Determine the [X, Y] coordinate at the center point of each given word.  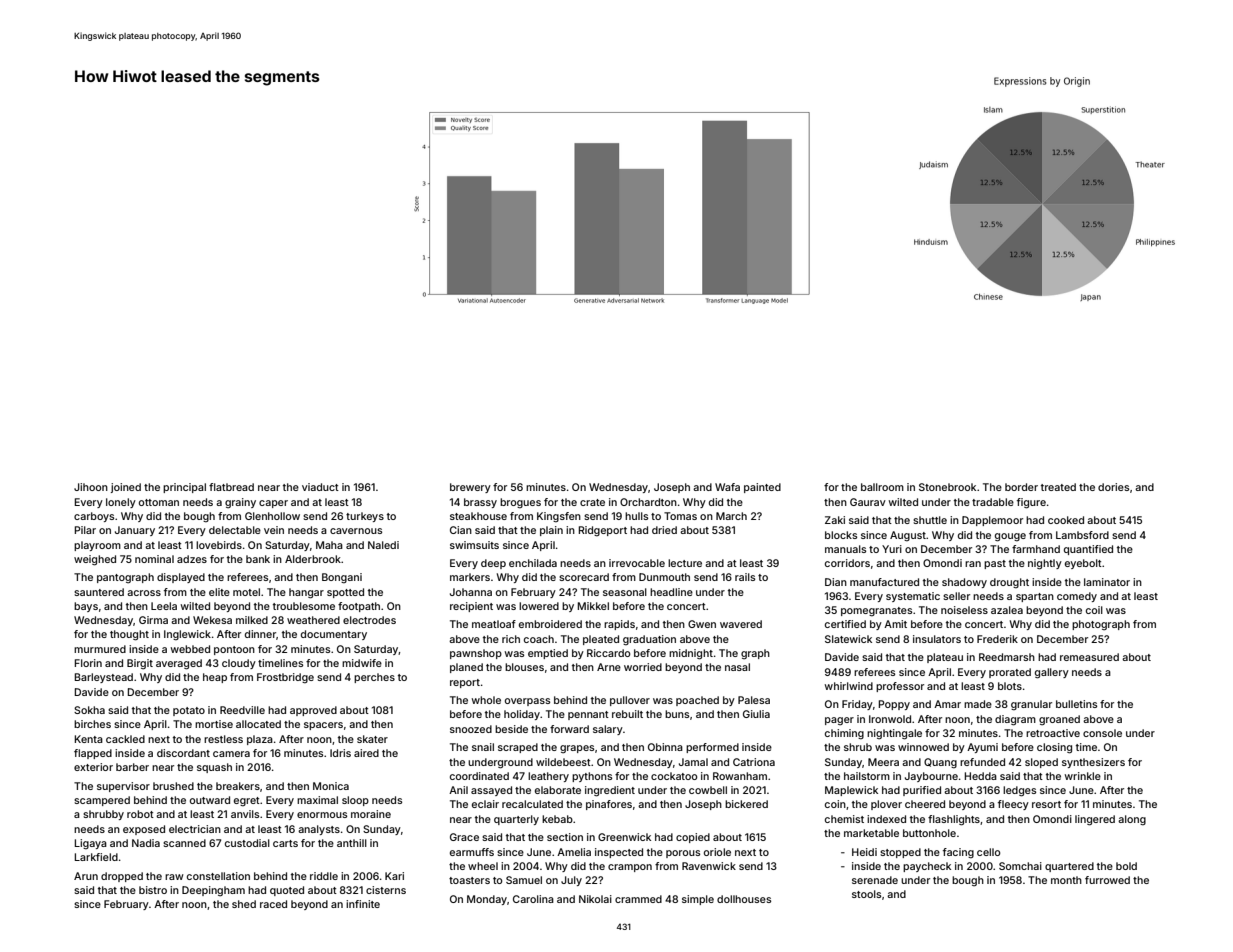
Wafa [727, 487]
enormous [322, 815]
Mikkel [593, 606]
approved [313, 711]
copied [693, 838]
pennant [588, 715]
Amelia [574, 852]
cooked [1066, 520]
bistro [153, 890]
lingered [1095, 820]
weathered [313, 620]
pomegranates [876, 612]
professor [900, 687]
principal [184, 488]
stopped [900, 853]
